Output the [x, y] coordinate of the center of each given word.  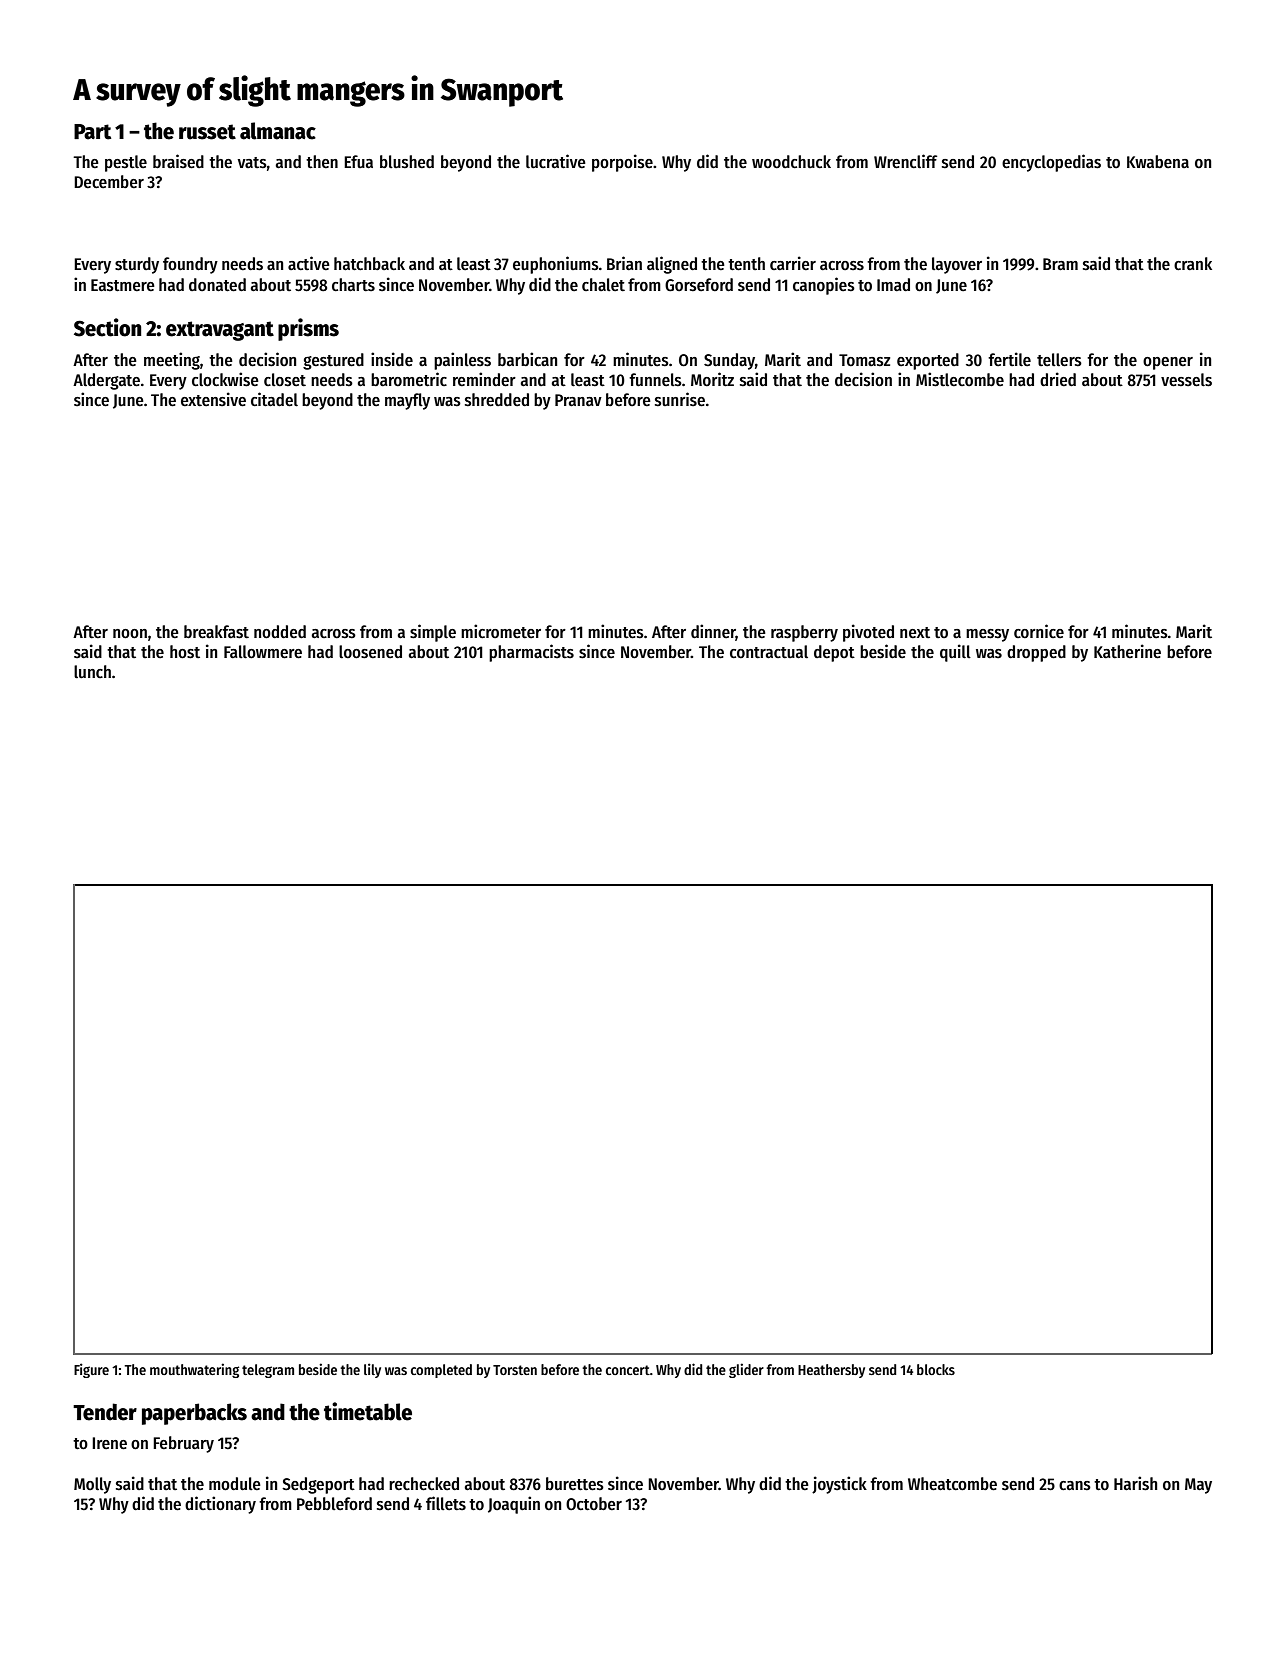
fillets [446, 1503]
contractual [769, 652]
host [185, 652]
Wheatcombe [952, 1484]
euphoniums [556, 265]
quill [955, 653]
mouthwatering [194, 1370]
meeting [172, 361]
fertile [1009, 359]
